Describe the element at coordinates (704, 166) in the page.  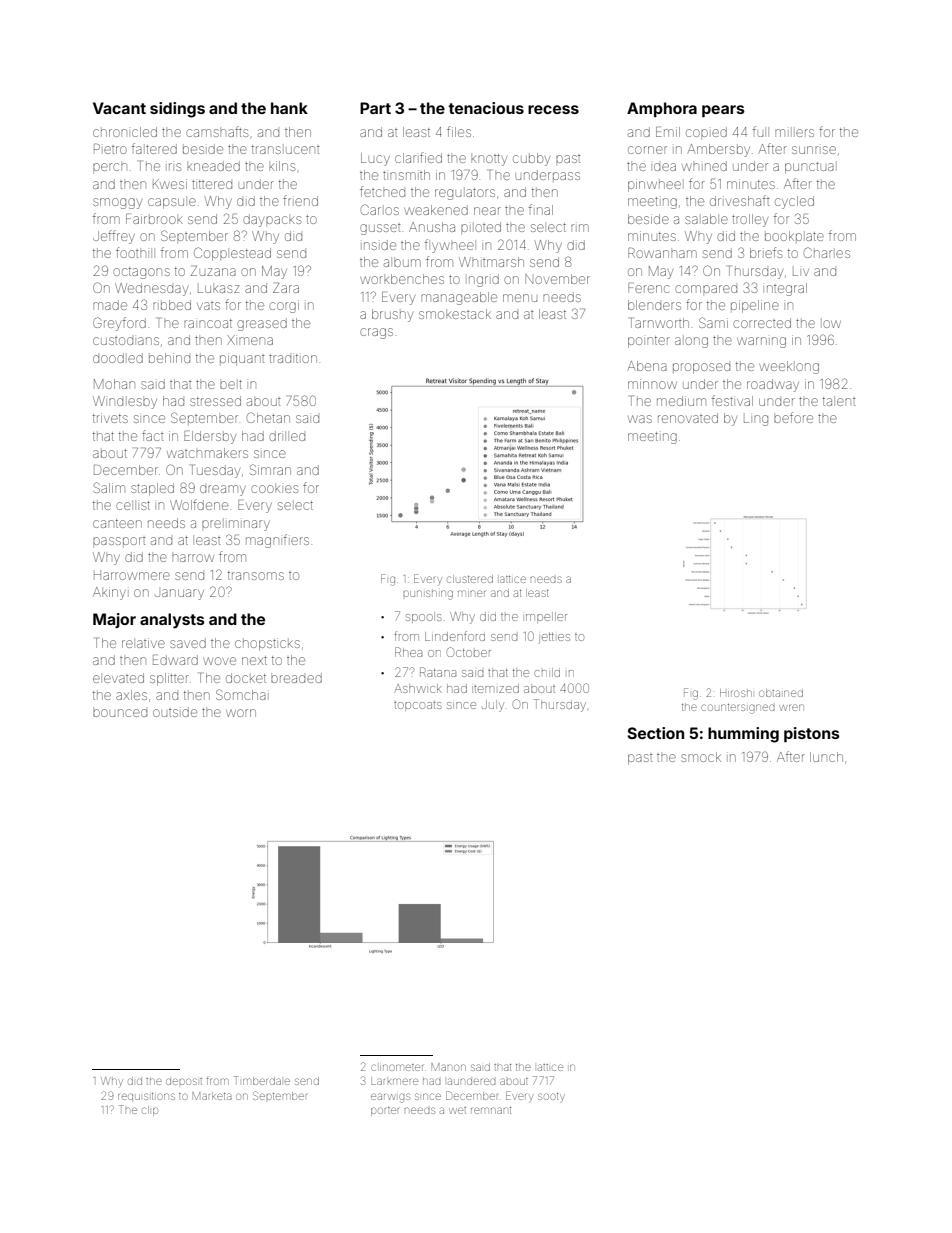
I see `whined` at that location.
